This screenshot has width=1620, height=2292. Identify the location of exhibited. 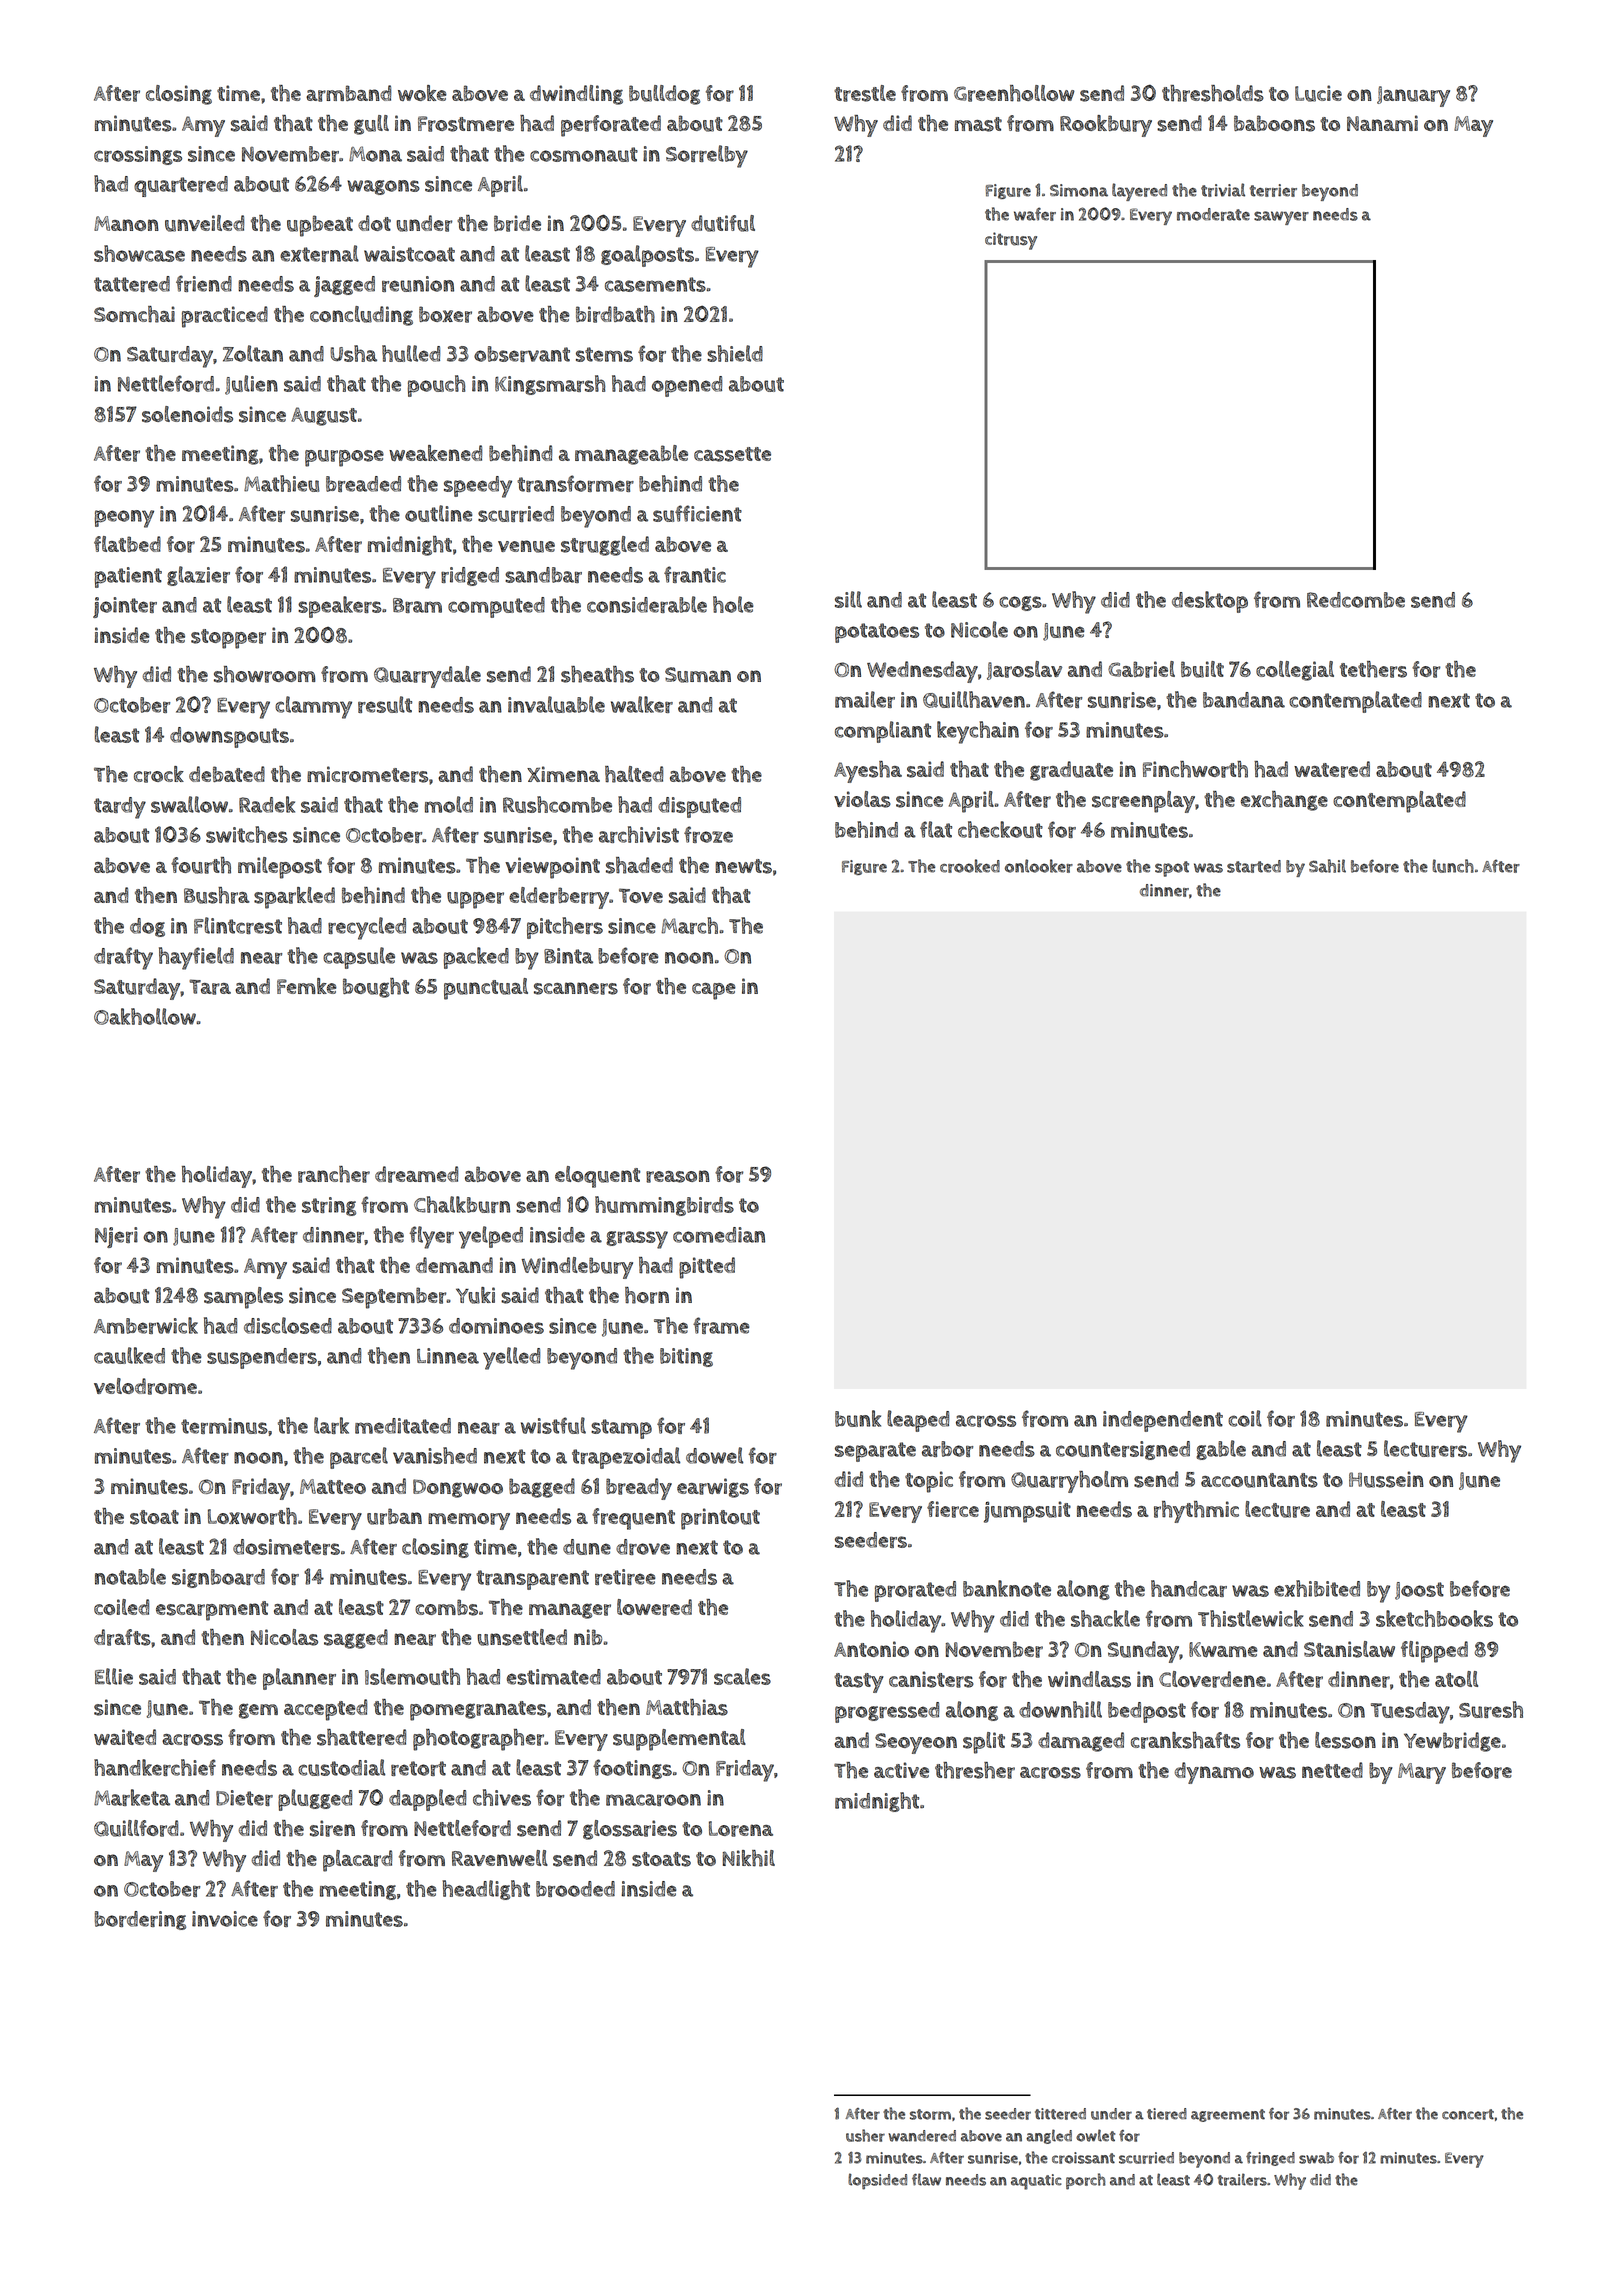
(1317, 1588).
